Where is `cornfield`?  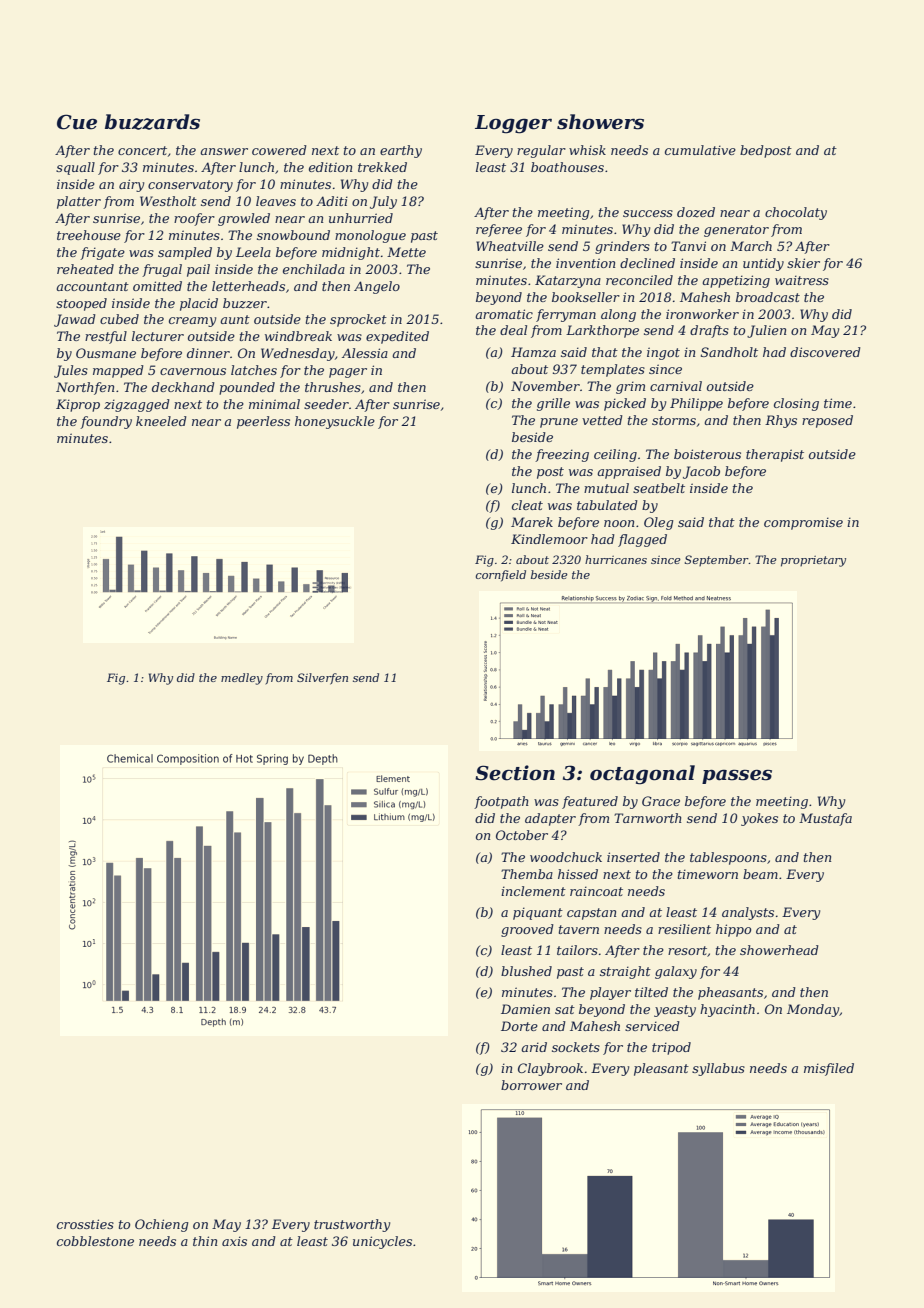 cornfield is located at coordinates (501, 576).
